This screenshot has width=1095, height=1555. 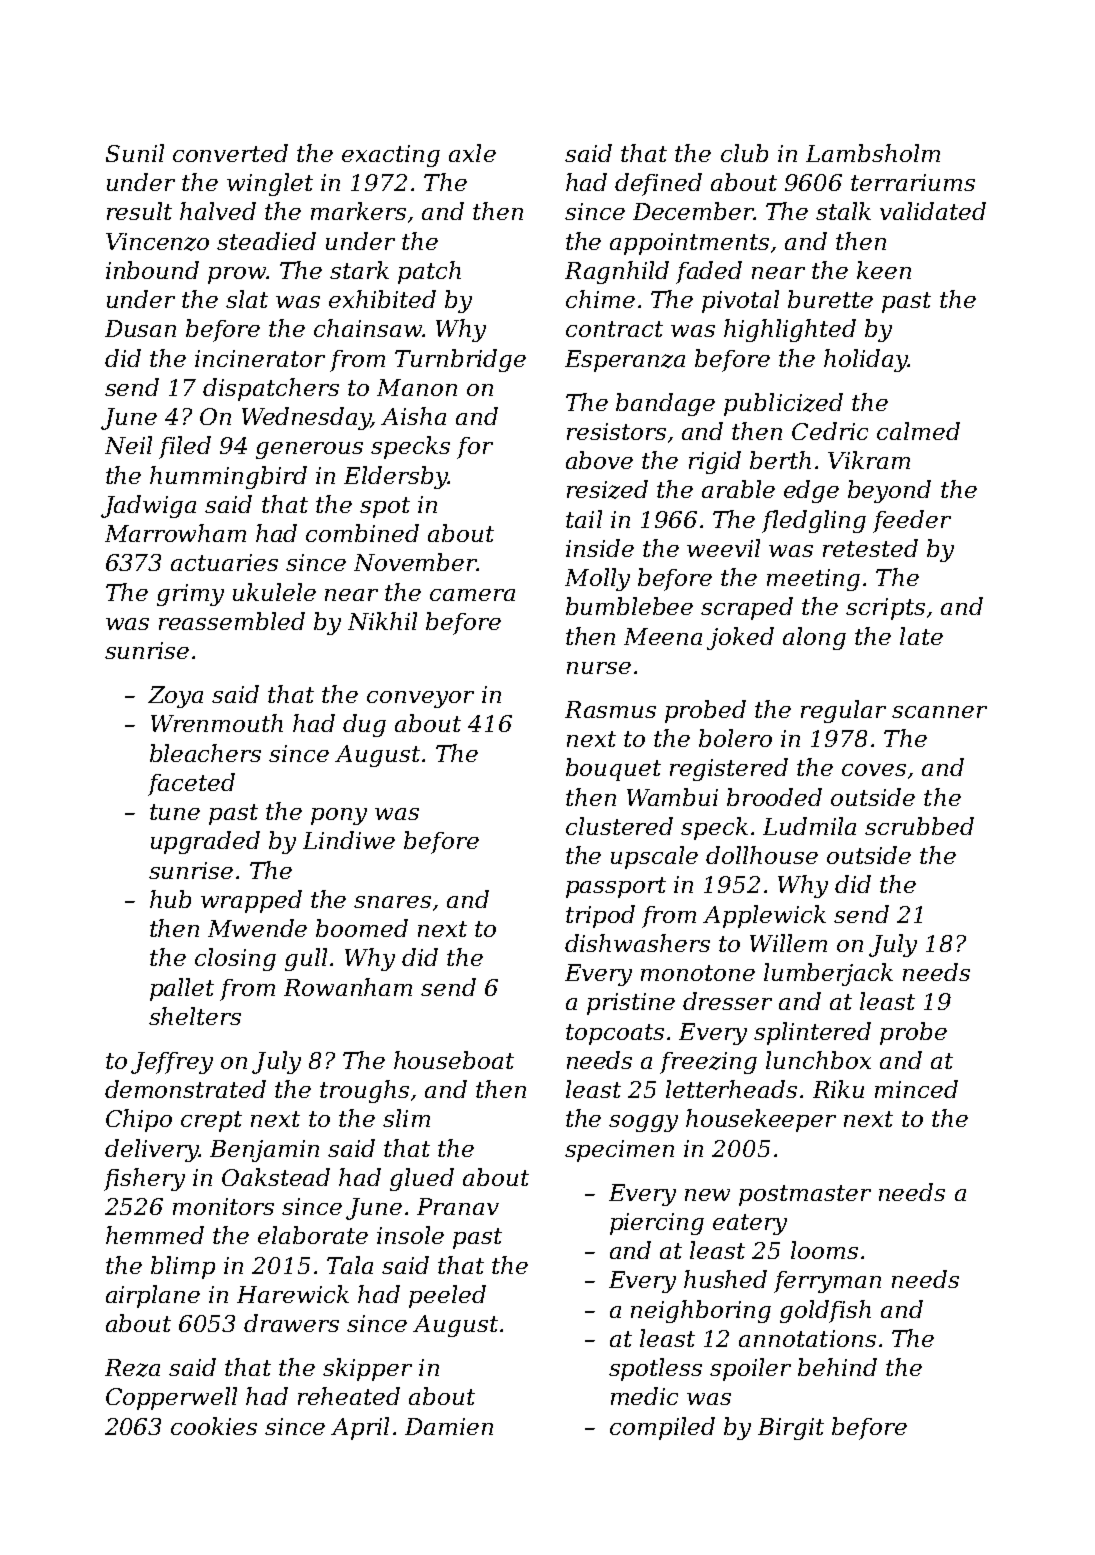 I want to click on validated, so click(x=933, y=211).
